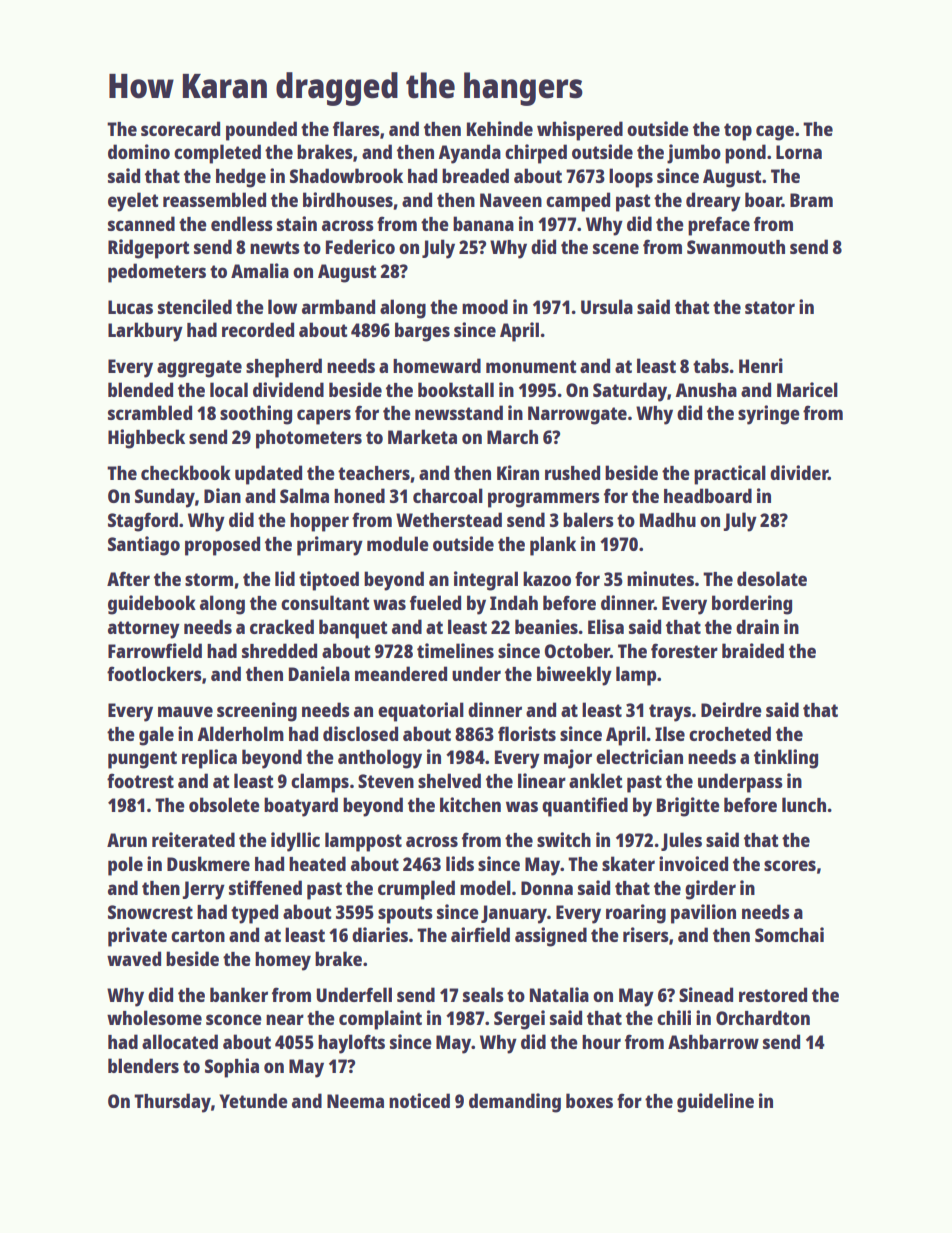 This document has width=952, height=1233. What do you see at coordinates (514, 602) in the document?
I see `Indah` at bounding box center [514, 602].
